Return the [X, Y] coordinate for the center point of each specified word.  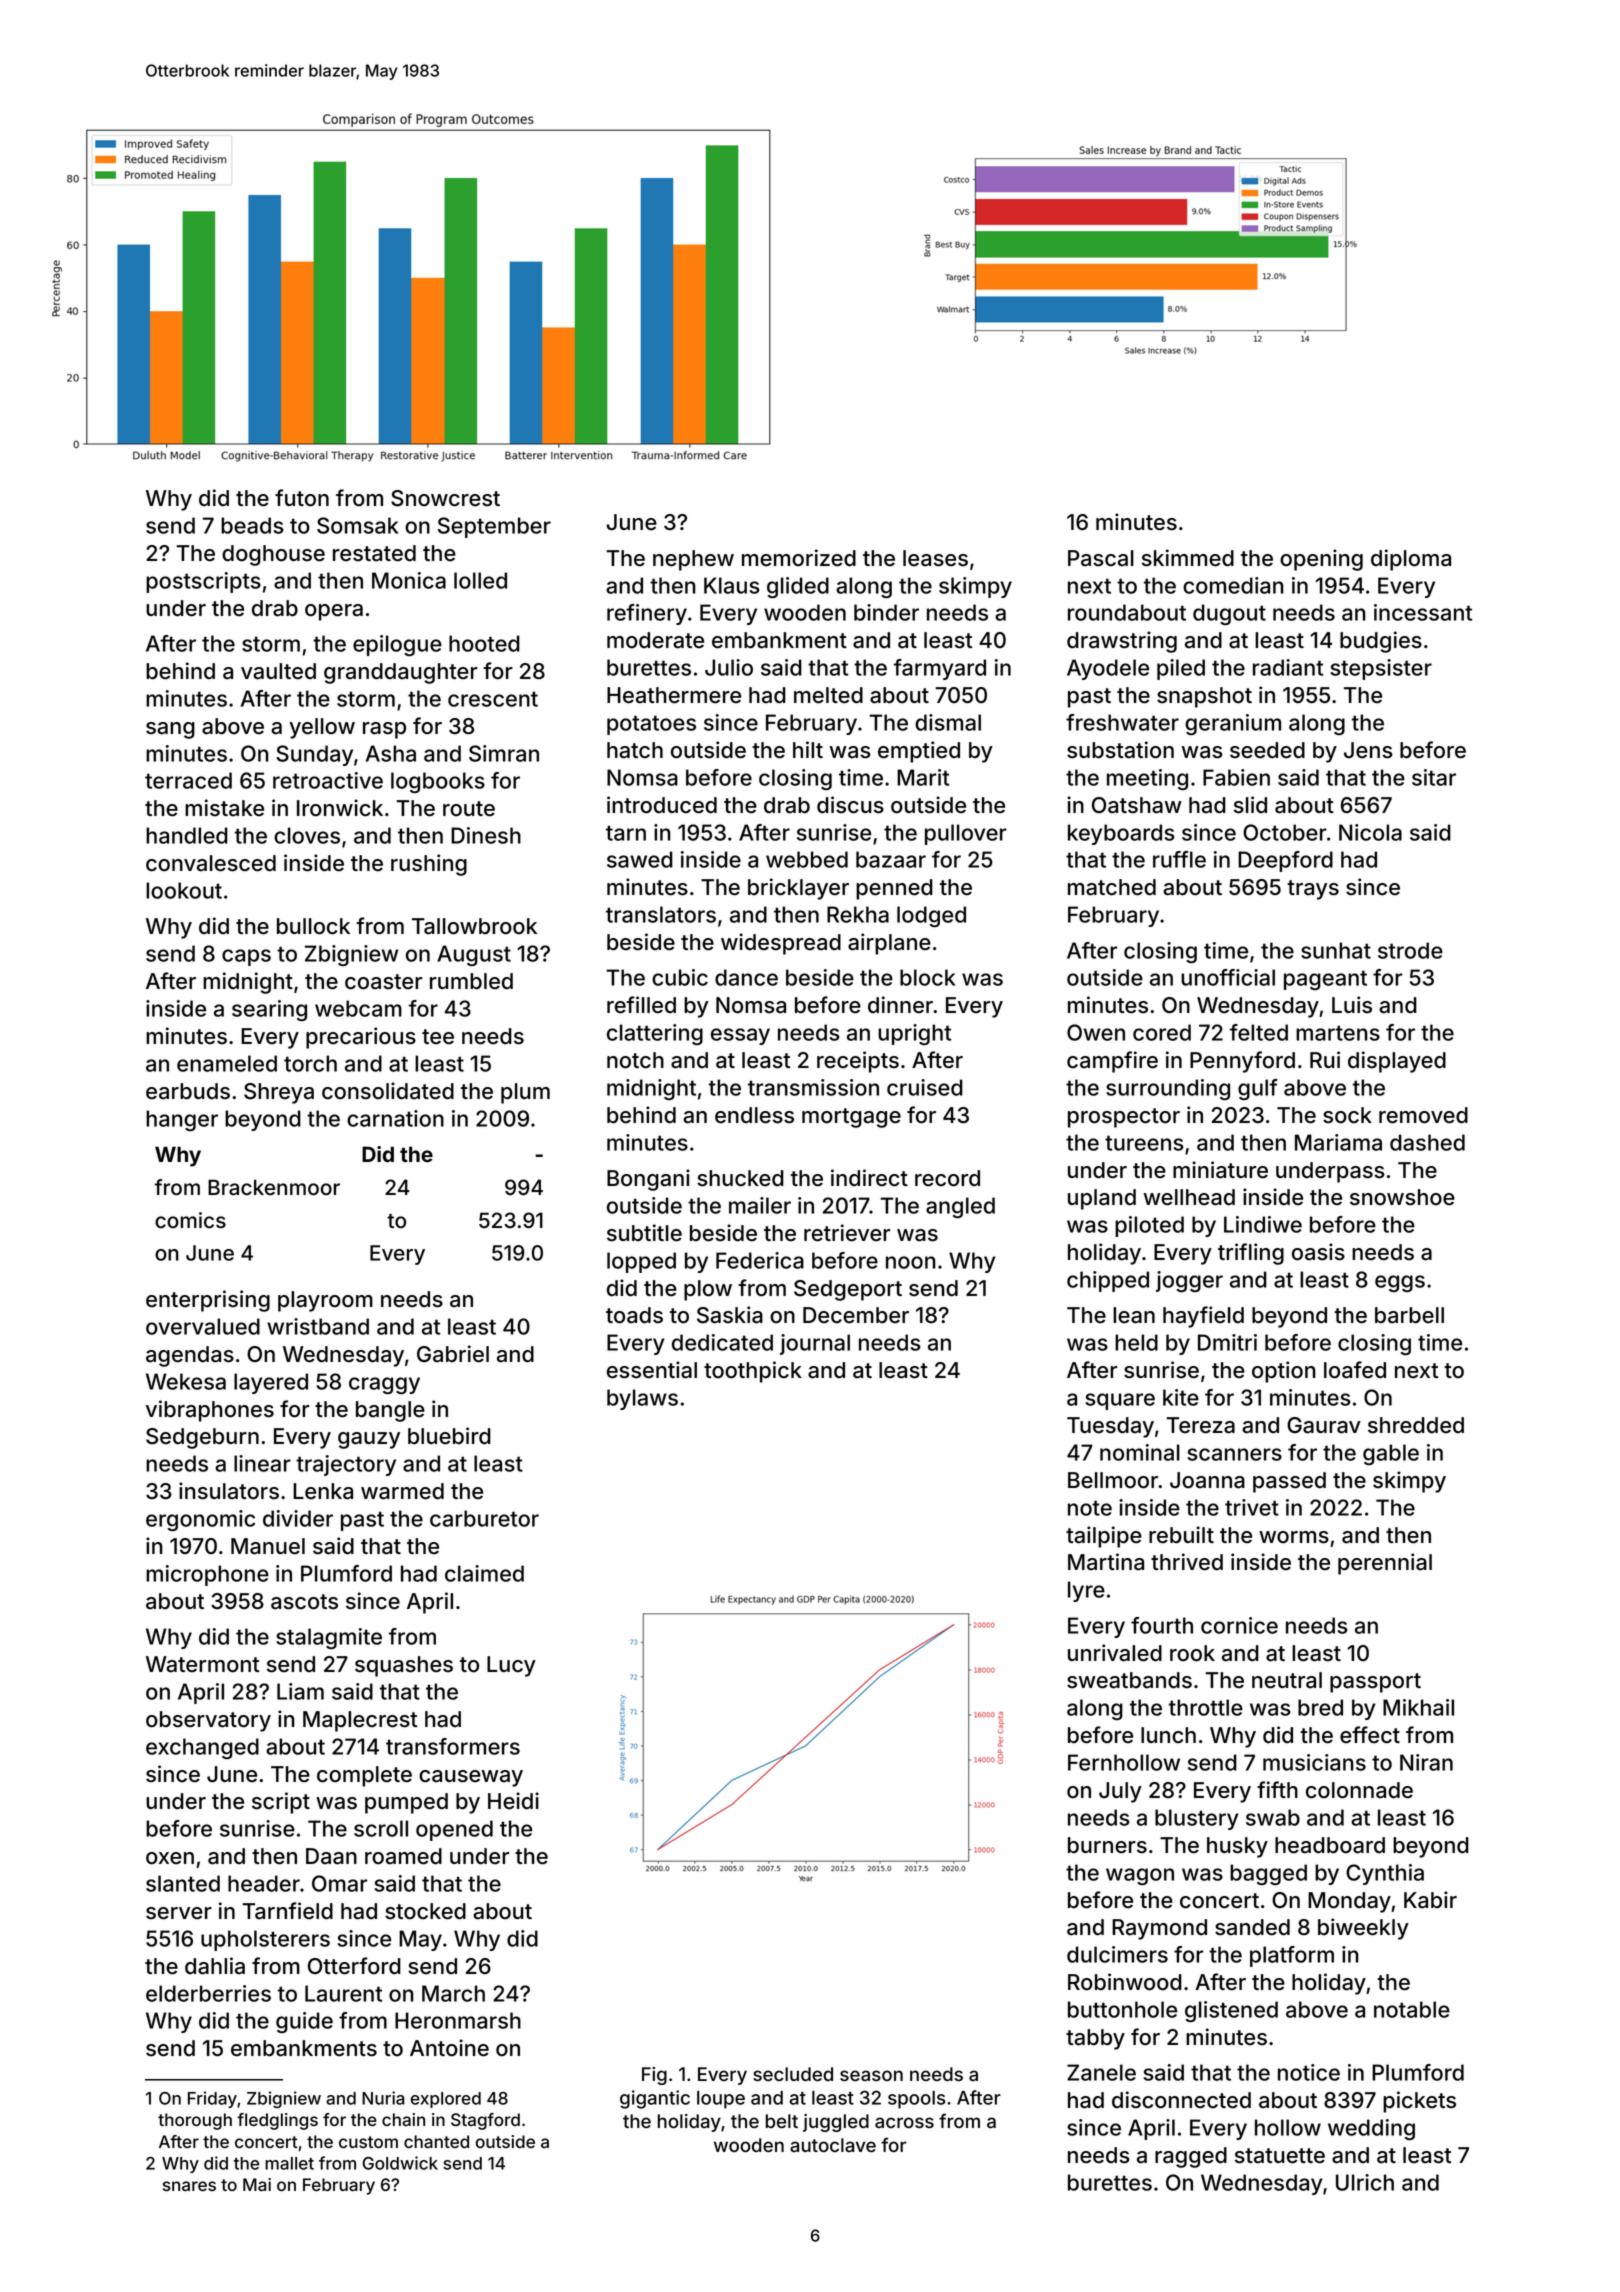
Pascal [1101, 558]
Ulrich [1365, 2182]
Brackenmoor [274, 1187]
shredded [1416, 1425]
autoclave [833, 2145]
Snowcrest [445, 498]
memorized [799, 558]
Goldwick [400, 2163]
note [1090, 1508]
